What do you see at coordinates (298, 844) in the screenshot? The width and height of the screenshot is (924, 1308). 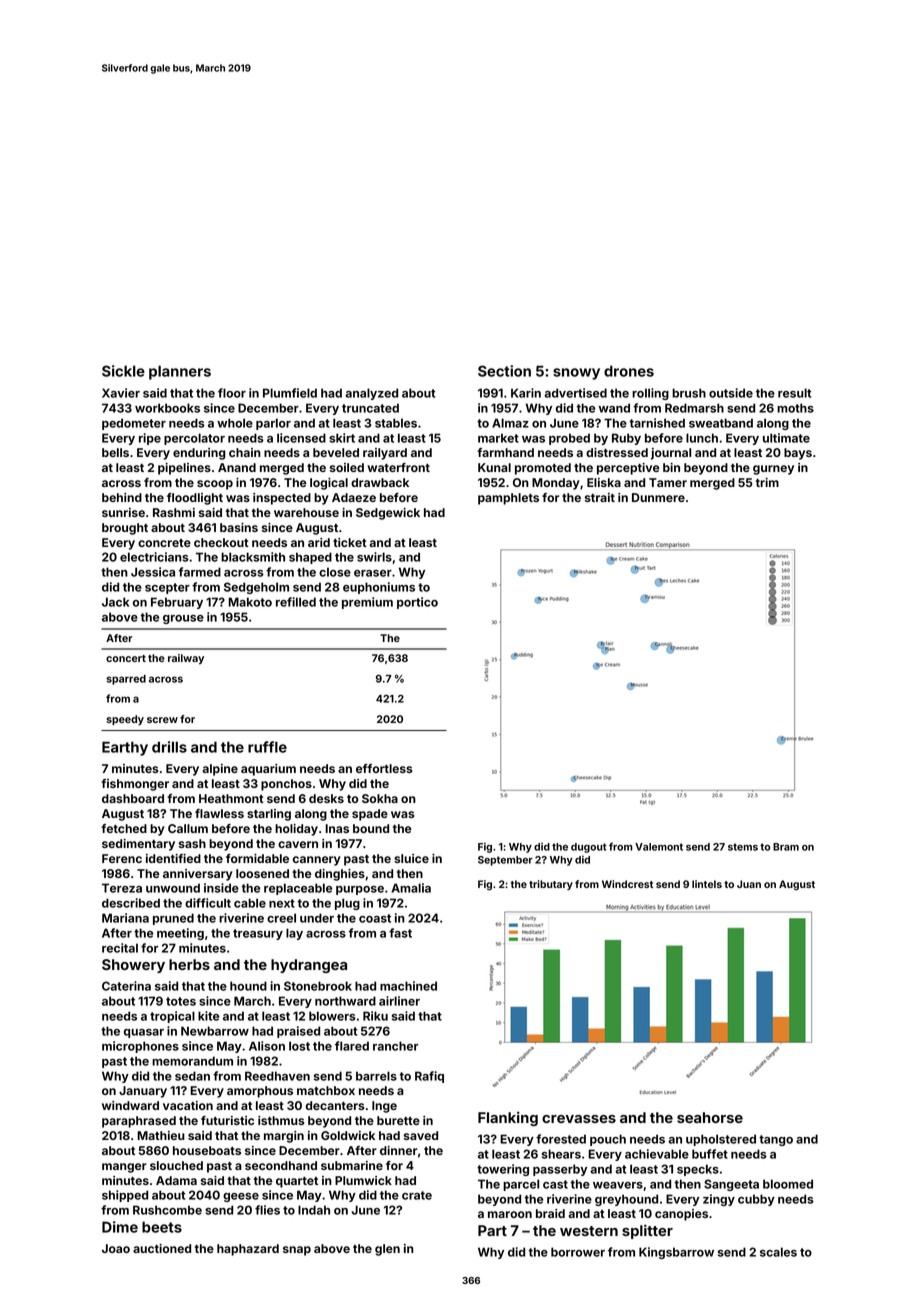 I see `cavern` at bounding box center [298, 844].
